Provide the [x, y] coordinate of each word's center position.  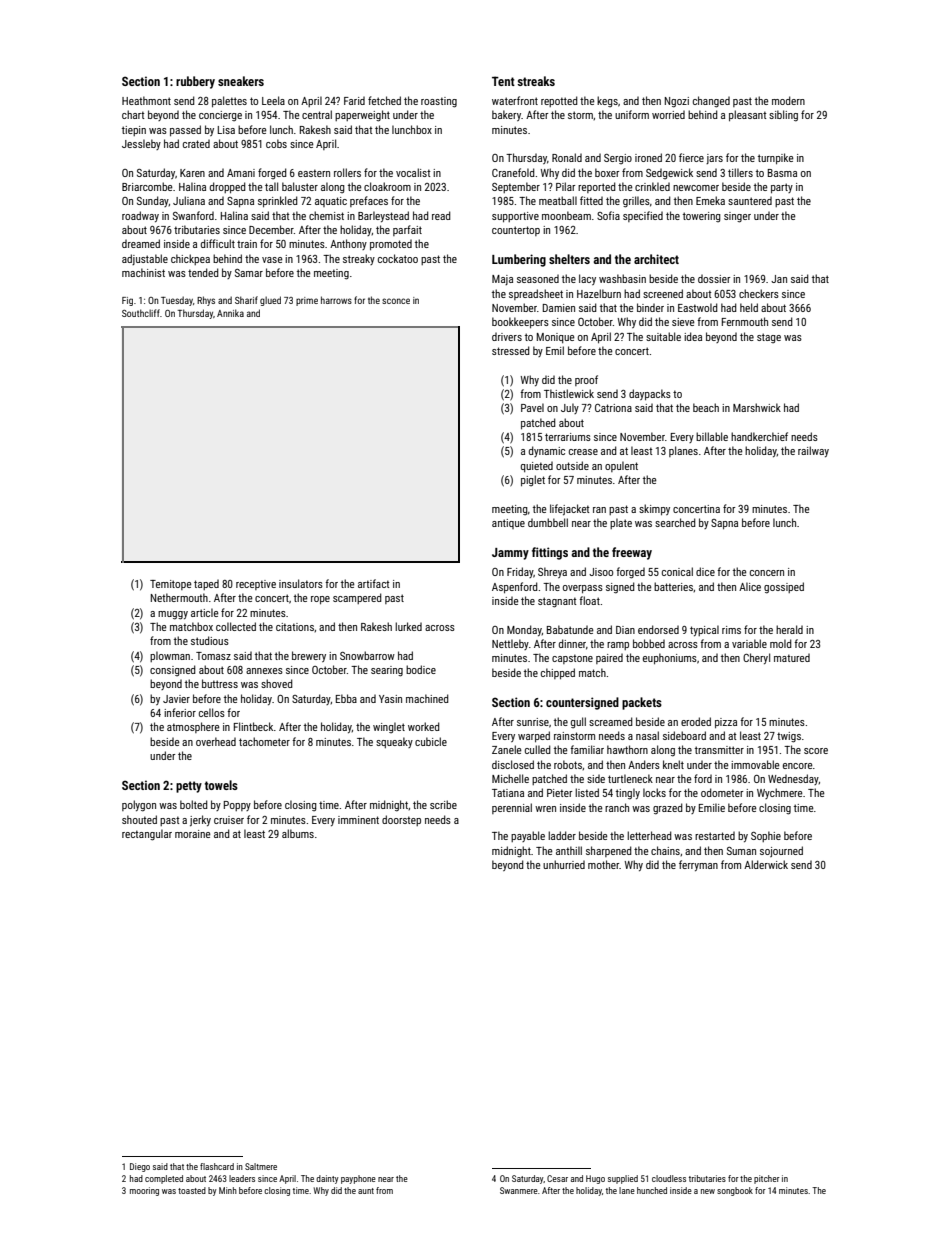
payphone [358, 1179]
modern [788, 100]
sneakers [241, 81]
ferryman [698, 865]
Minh [228, 1190]
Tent [503, 81]
